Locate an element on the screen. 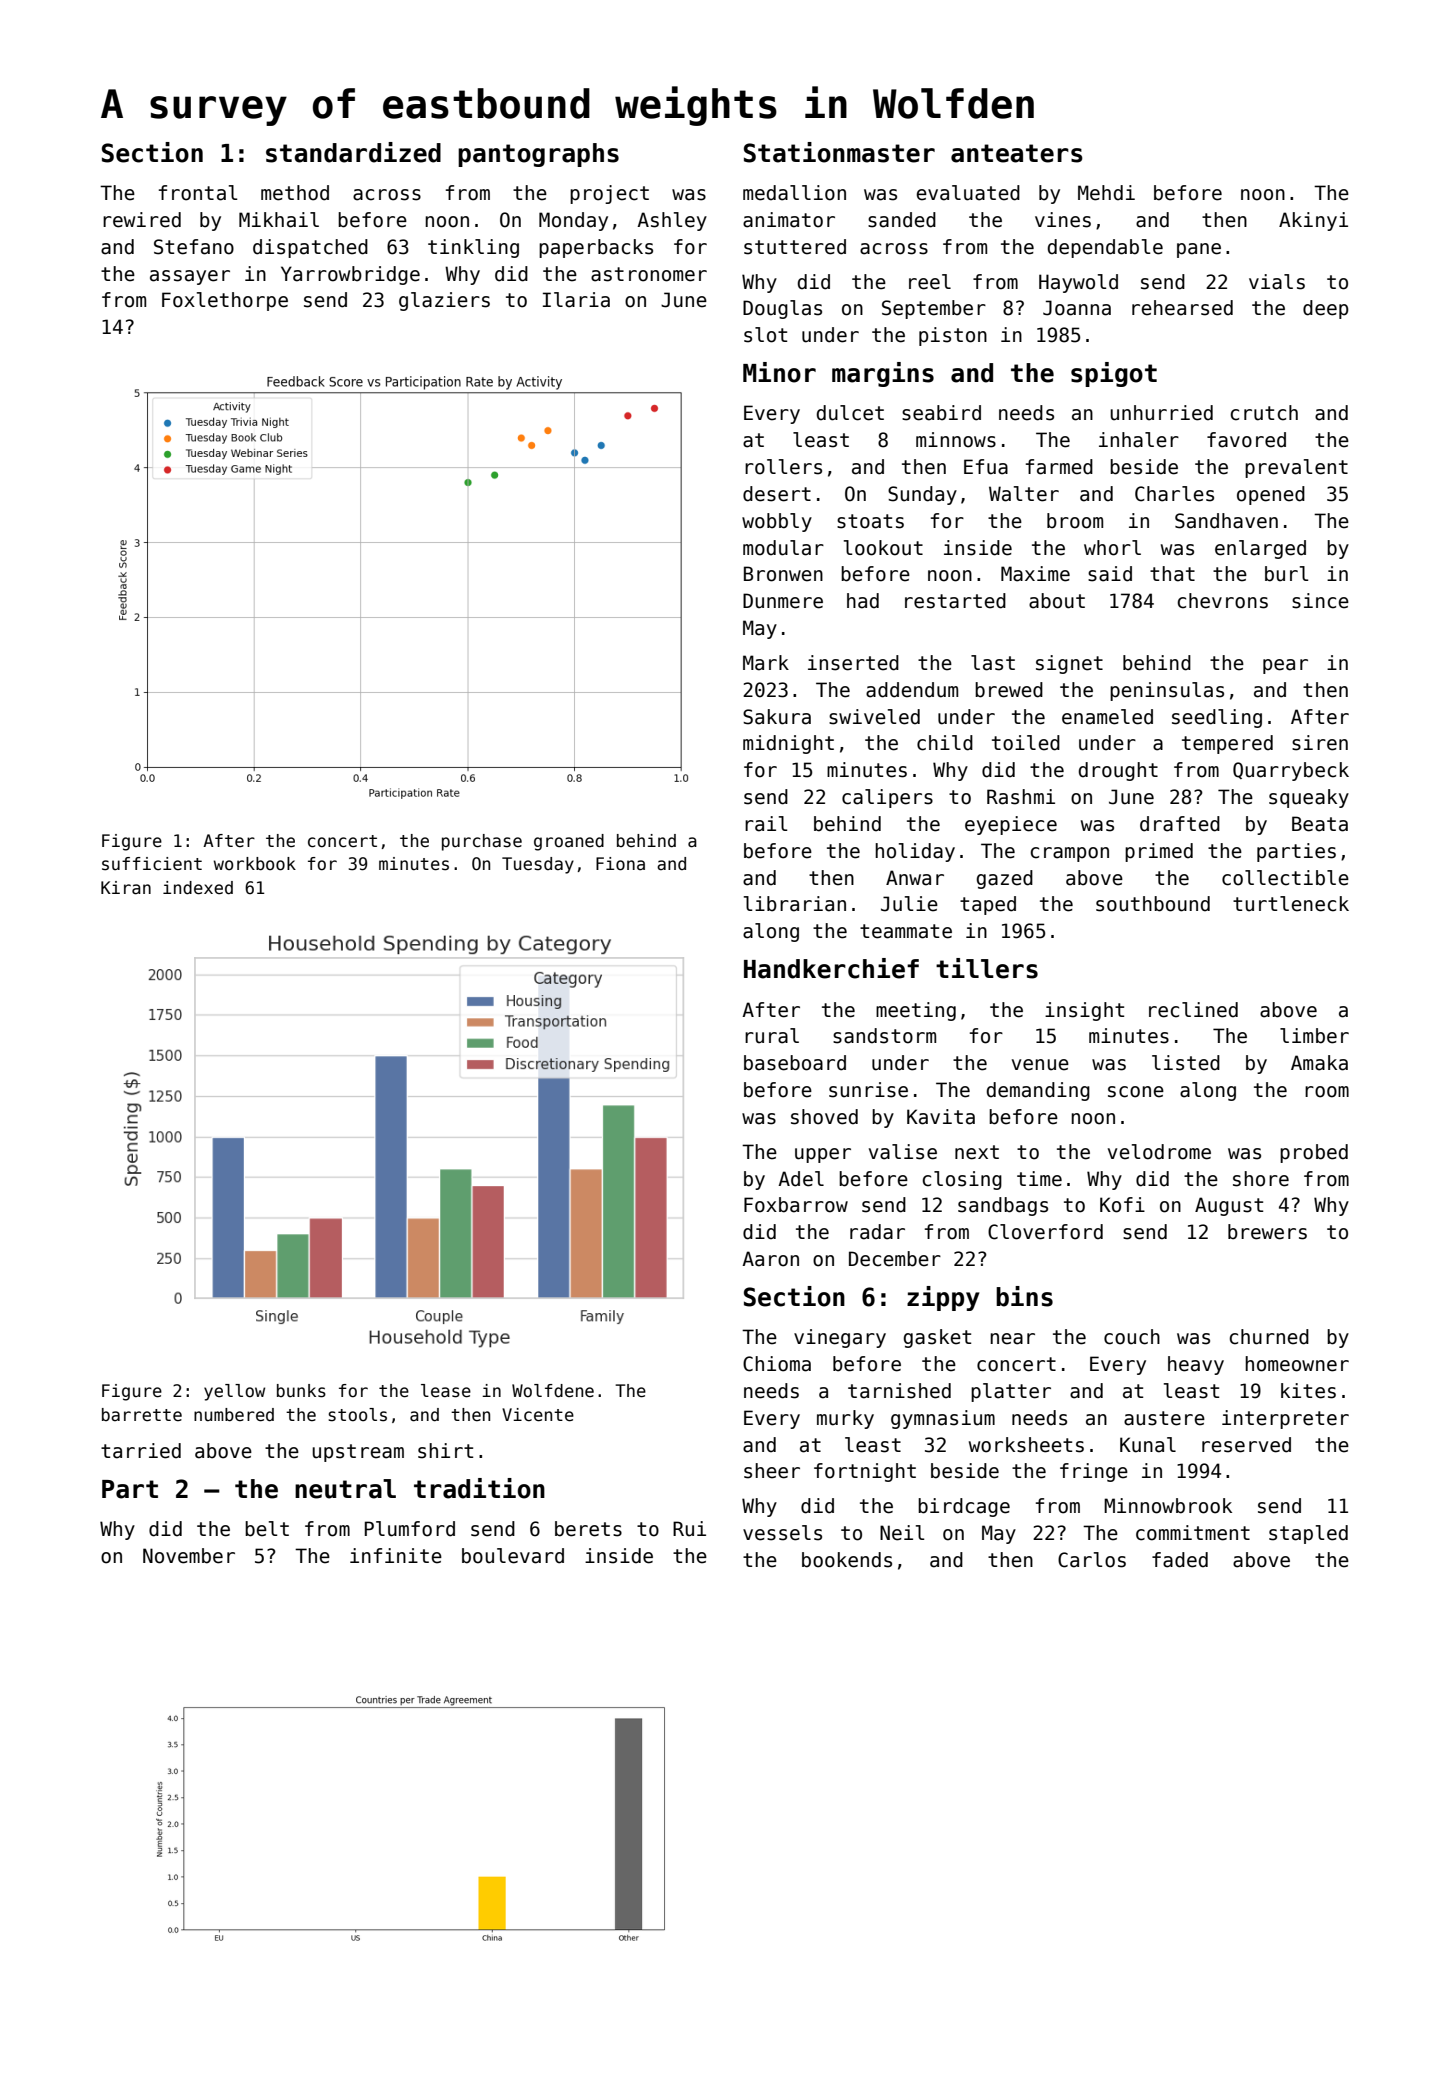 This screenshot has height=2100, width=1450. rail is located at coordinates (766, 824).
